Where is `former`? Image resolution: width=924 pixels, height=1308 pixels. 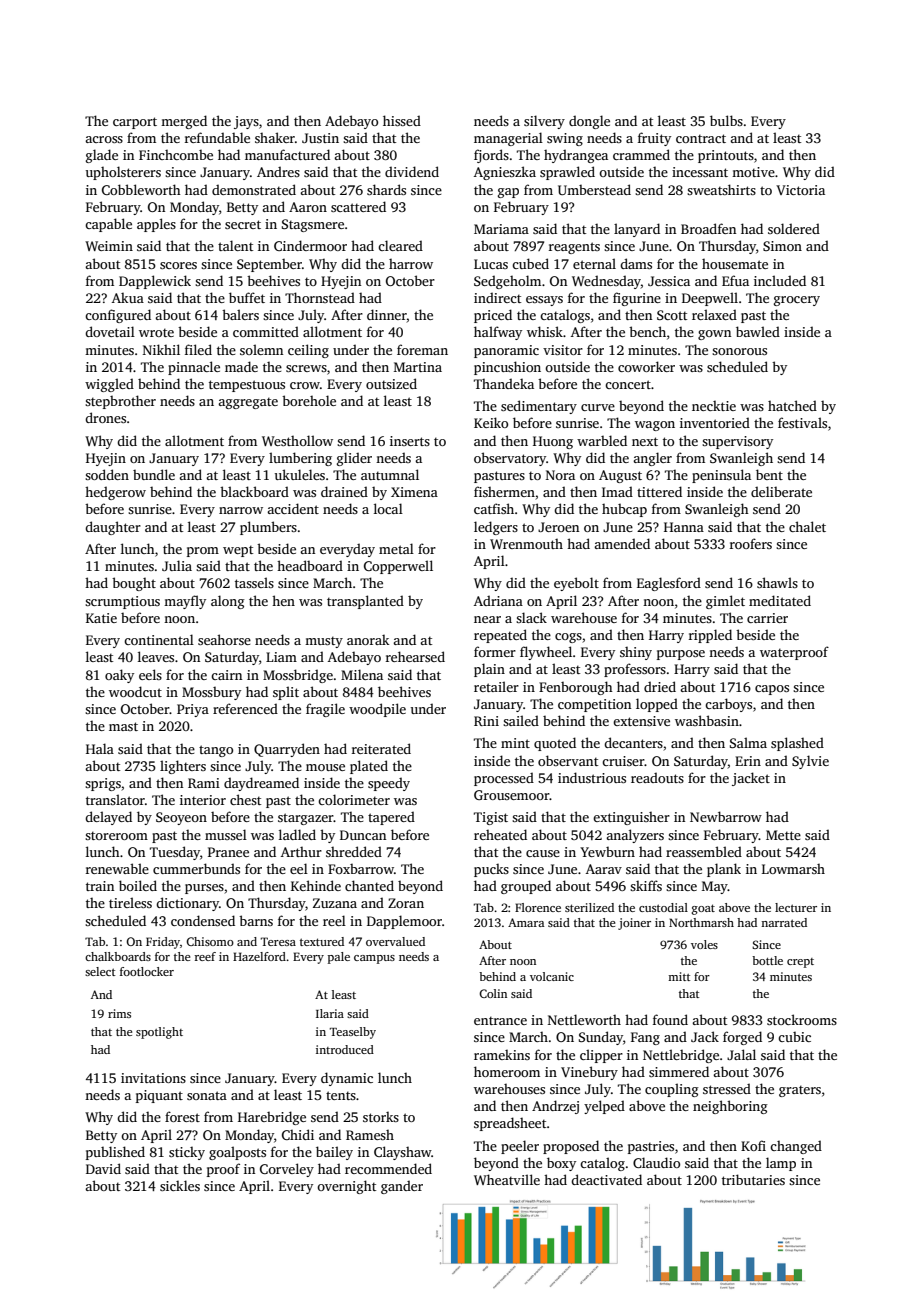 former is located at coordinates (495, 651).
